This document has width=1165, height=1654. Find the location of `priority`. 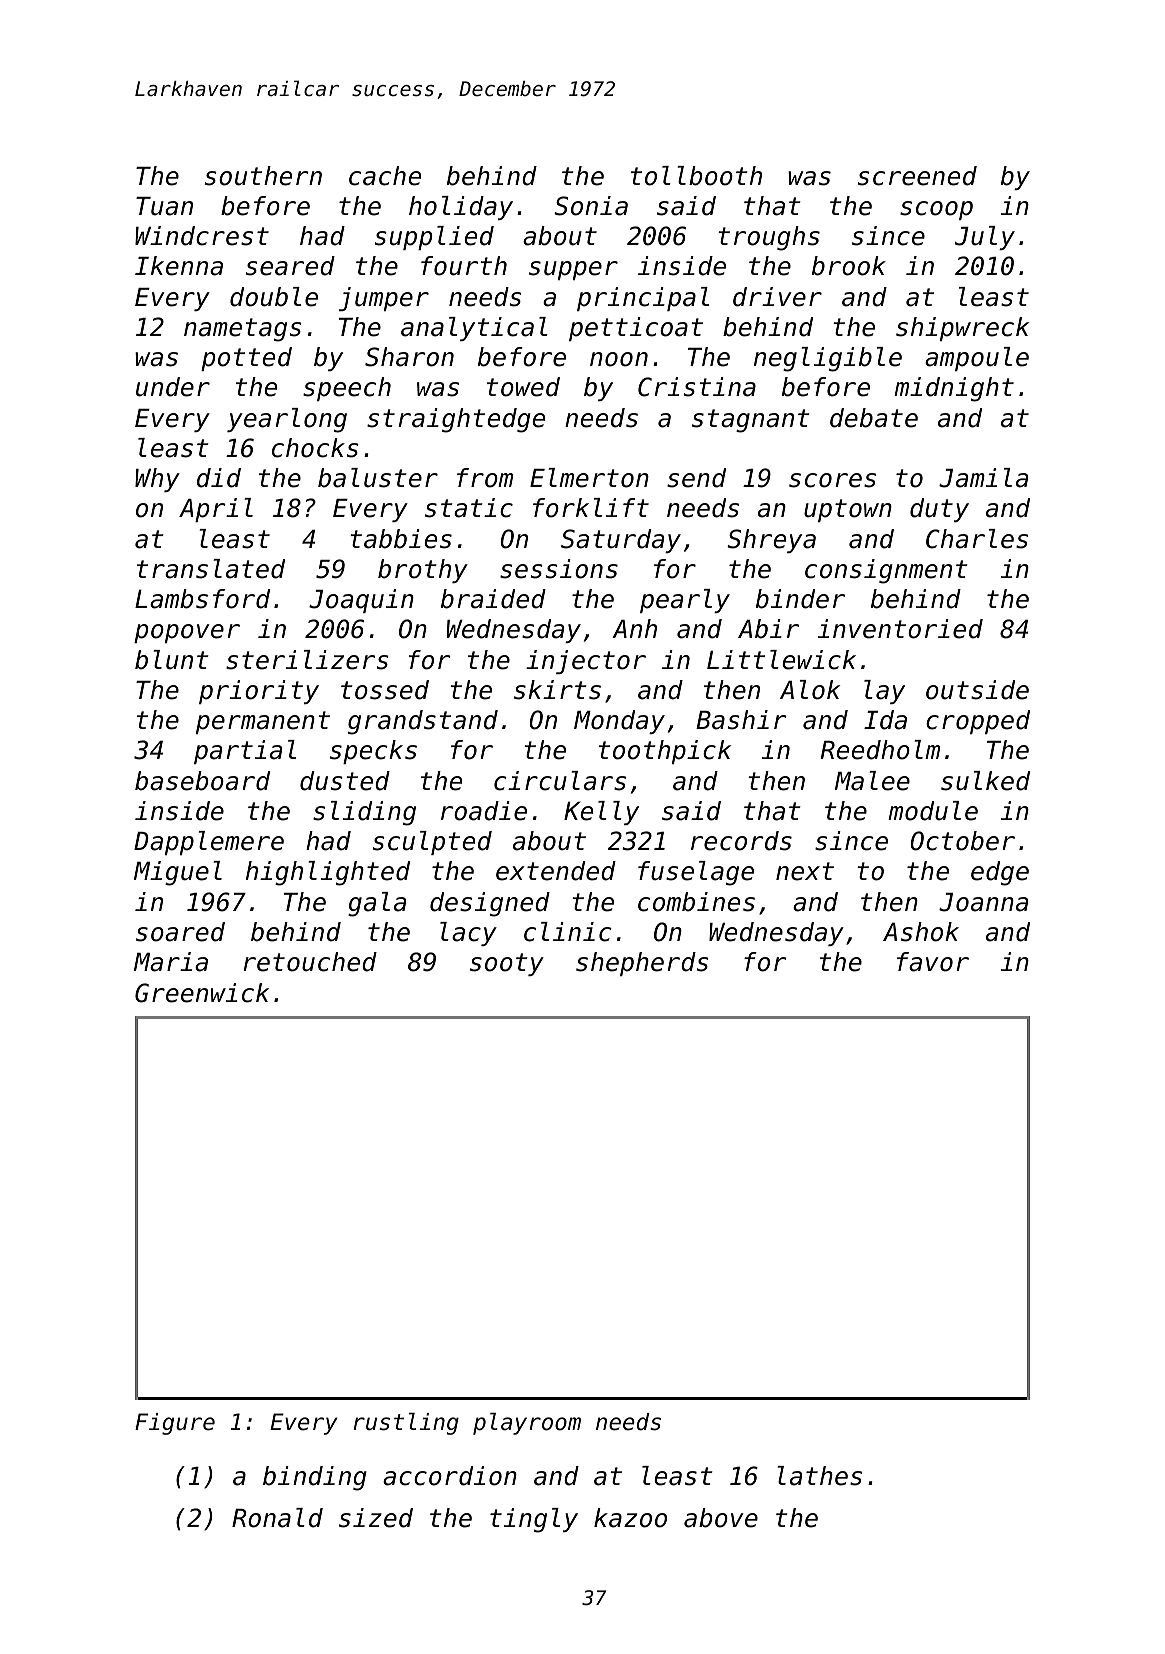

priority is located at coordinates (259, 692).
